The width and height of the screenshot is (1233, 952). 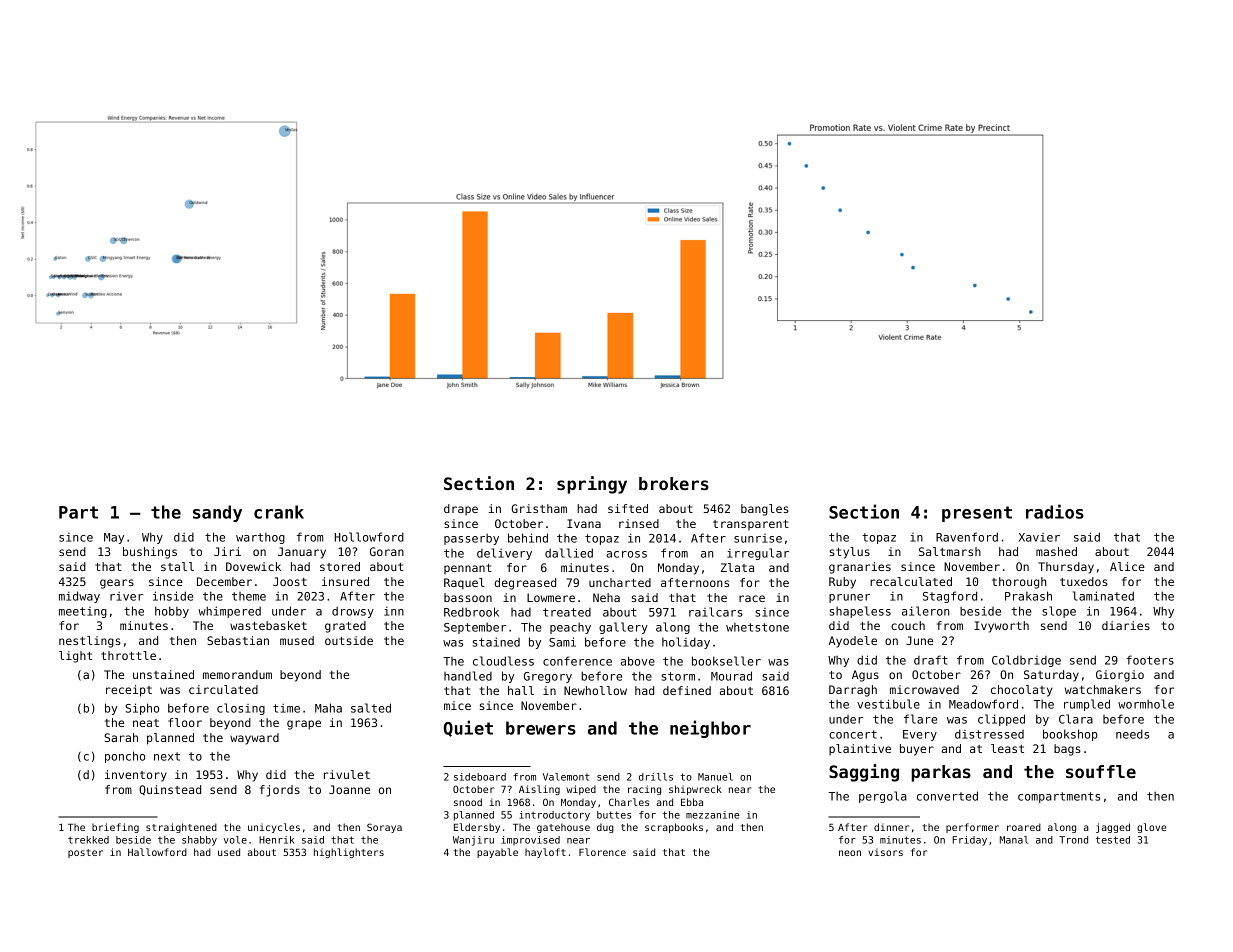 What do you see at coordinates (217, 513) in the screenshot?
I see `sandy` at bounding box center [217, 513].
